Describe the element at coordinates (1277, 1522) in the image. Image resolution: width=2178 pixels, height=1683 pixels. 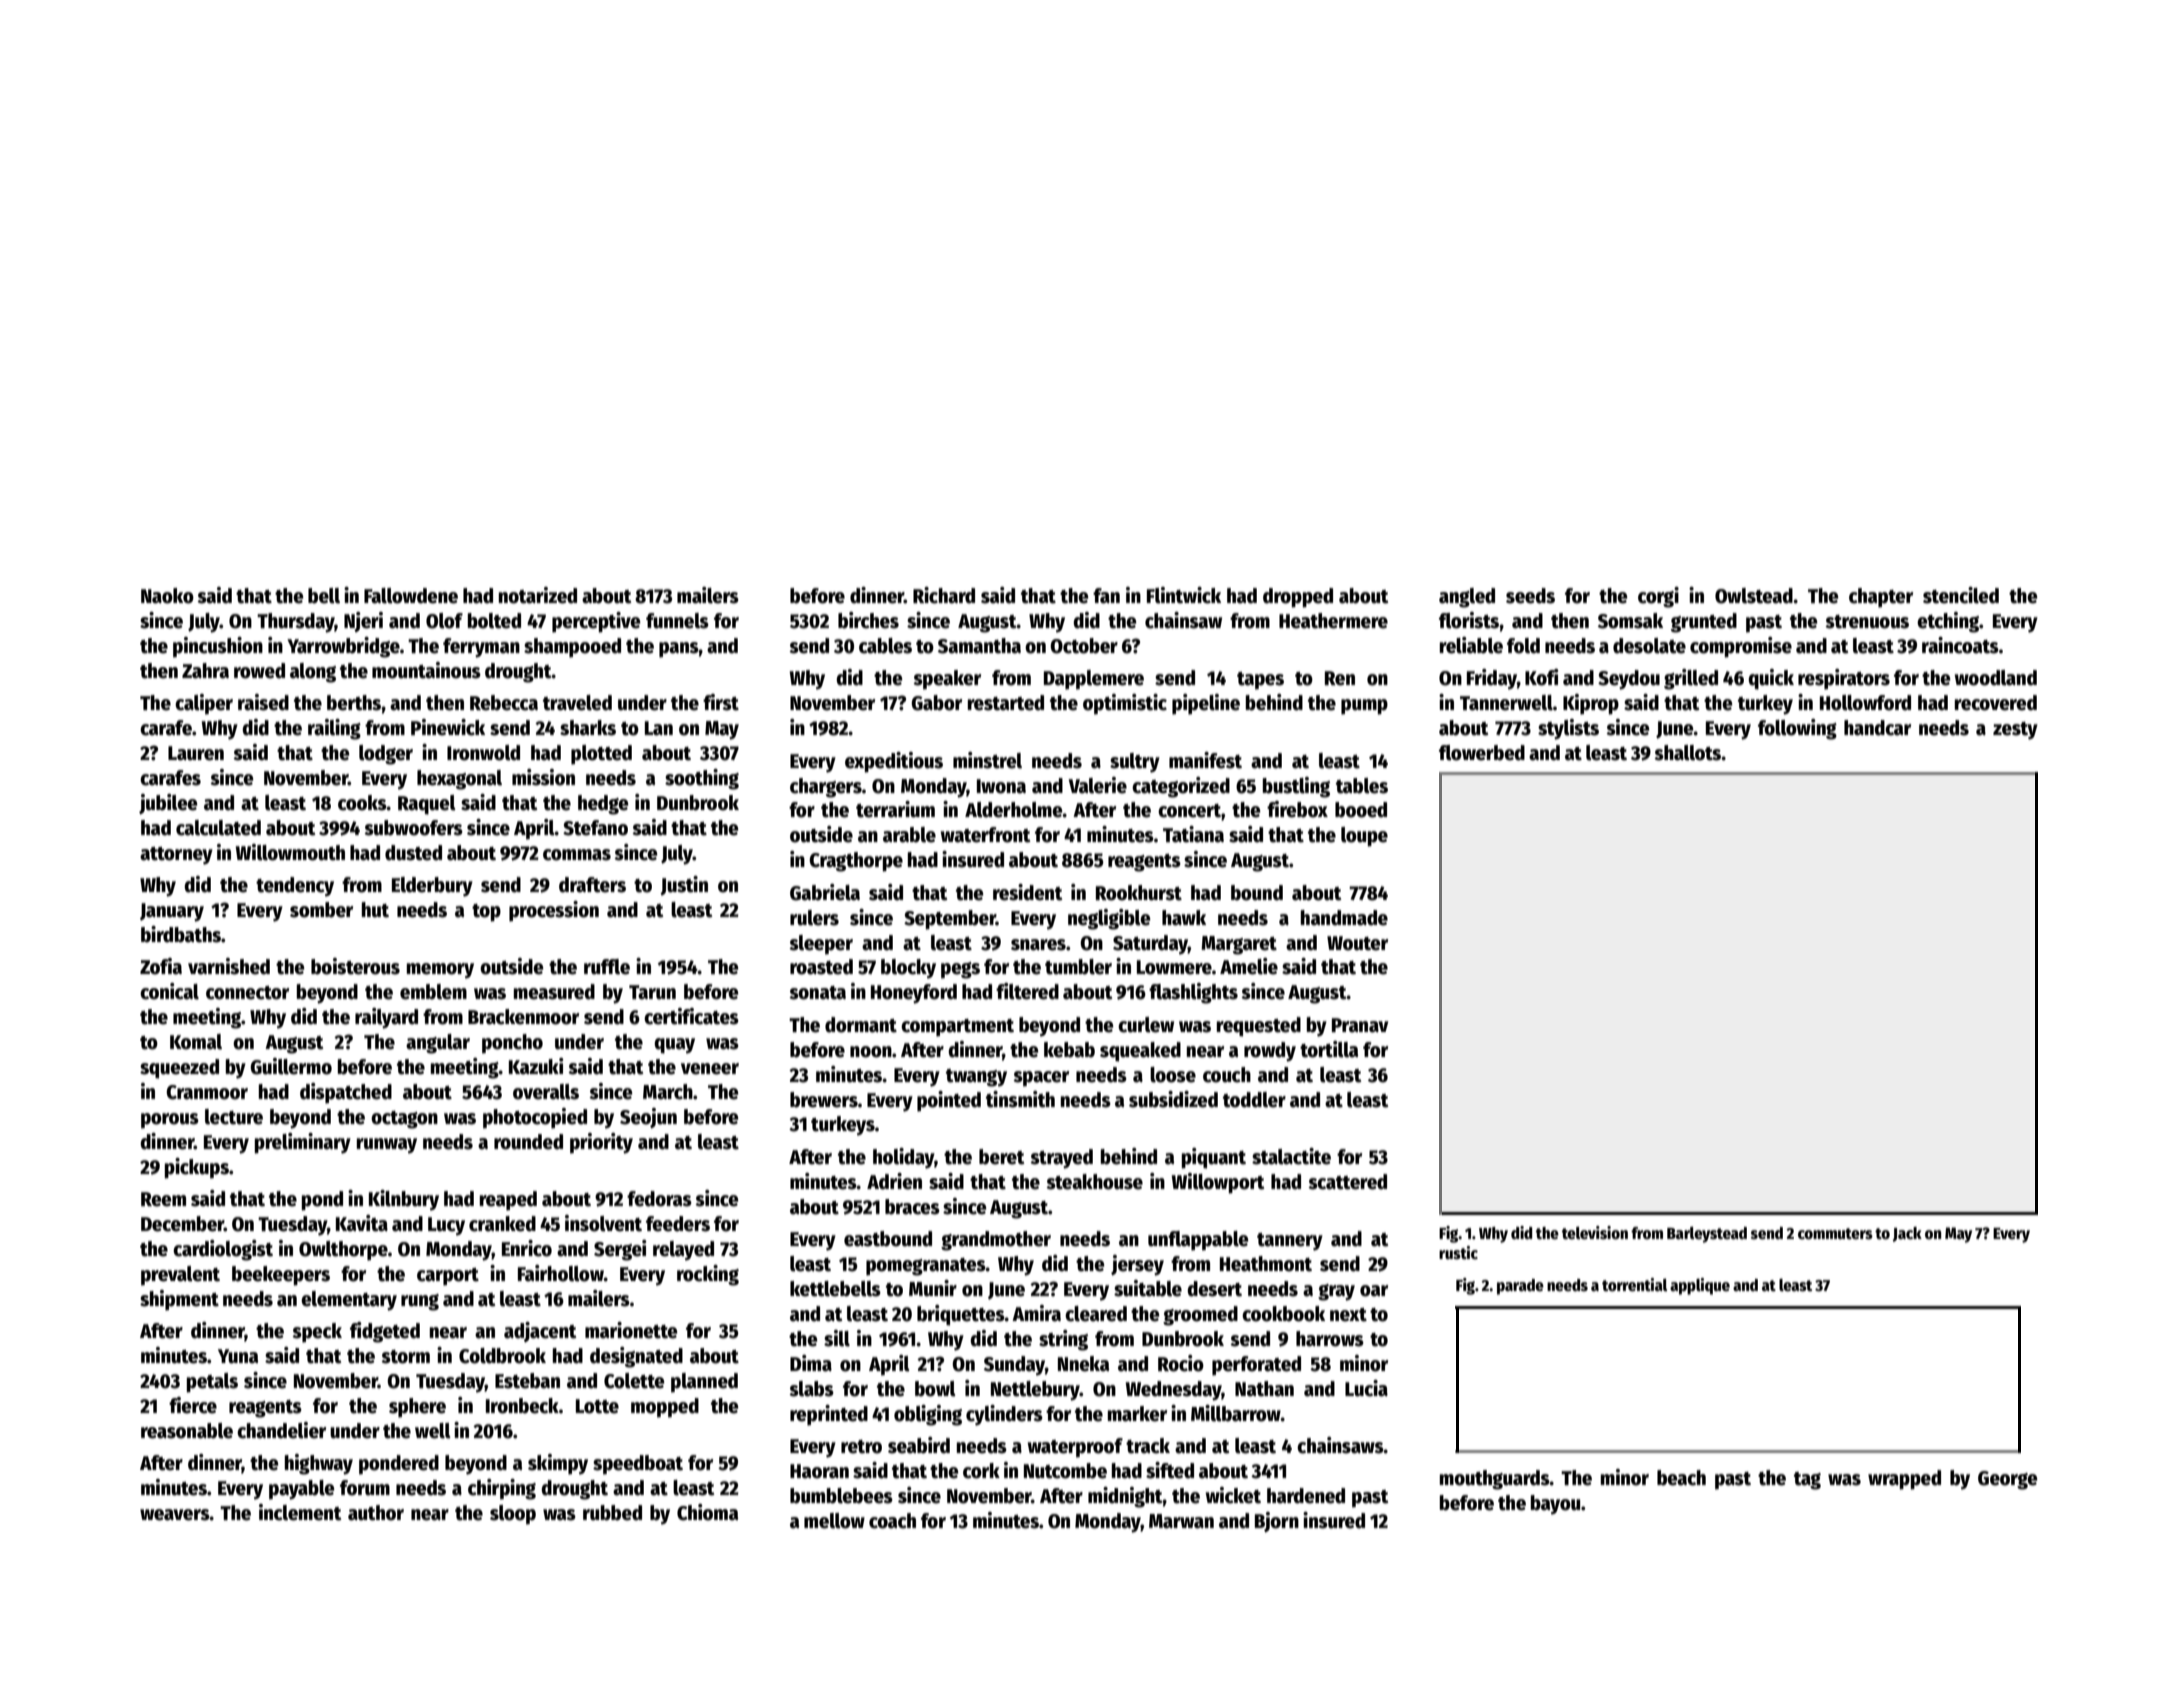
I see `Bjorn` at that location.
